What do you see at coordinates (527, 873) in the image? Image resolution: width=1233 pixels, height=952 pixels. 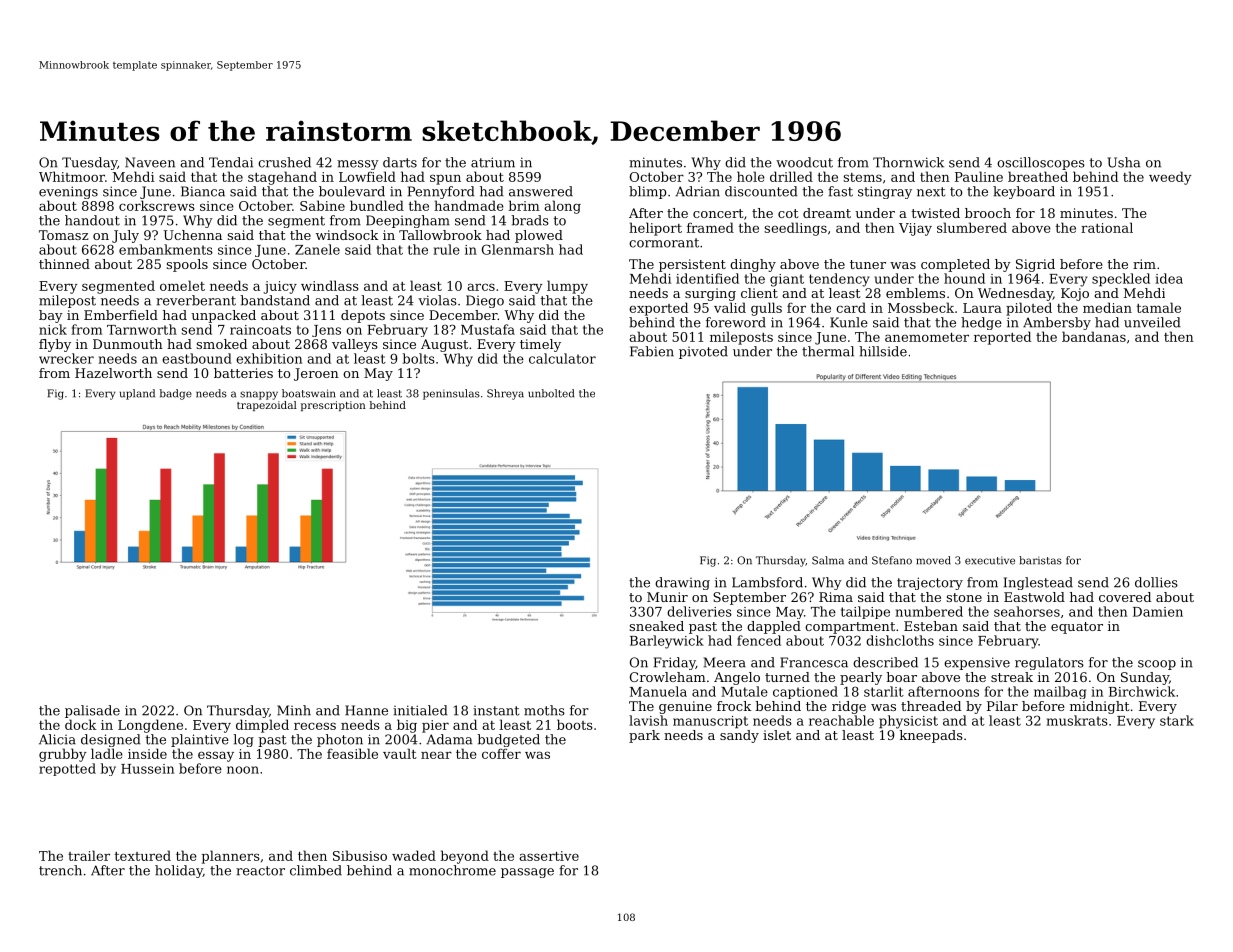 I see `passage` at bounding box center [527, 873].
